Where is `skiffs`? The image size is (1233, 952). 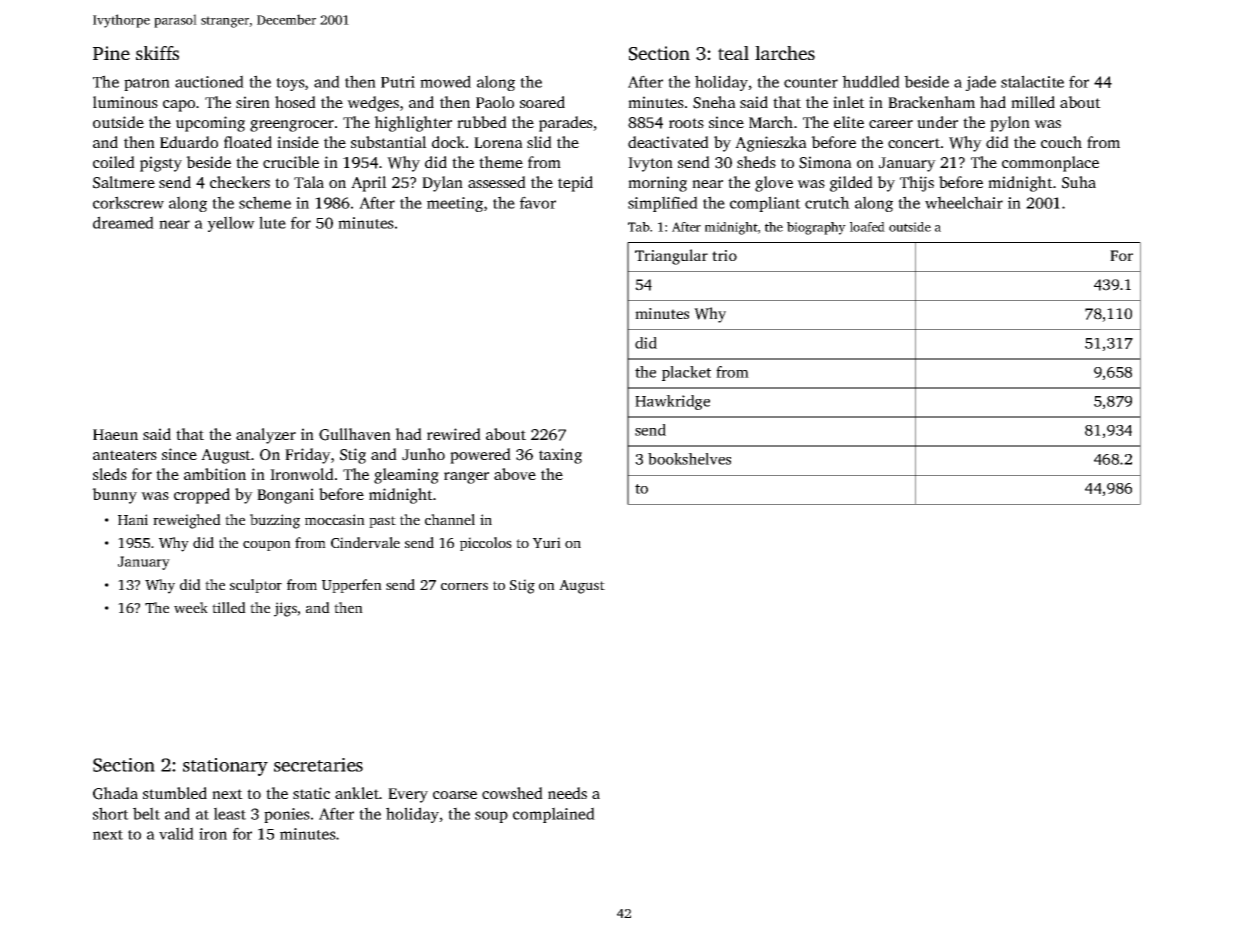 skiffs is located at coordinates (157, 53).
